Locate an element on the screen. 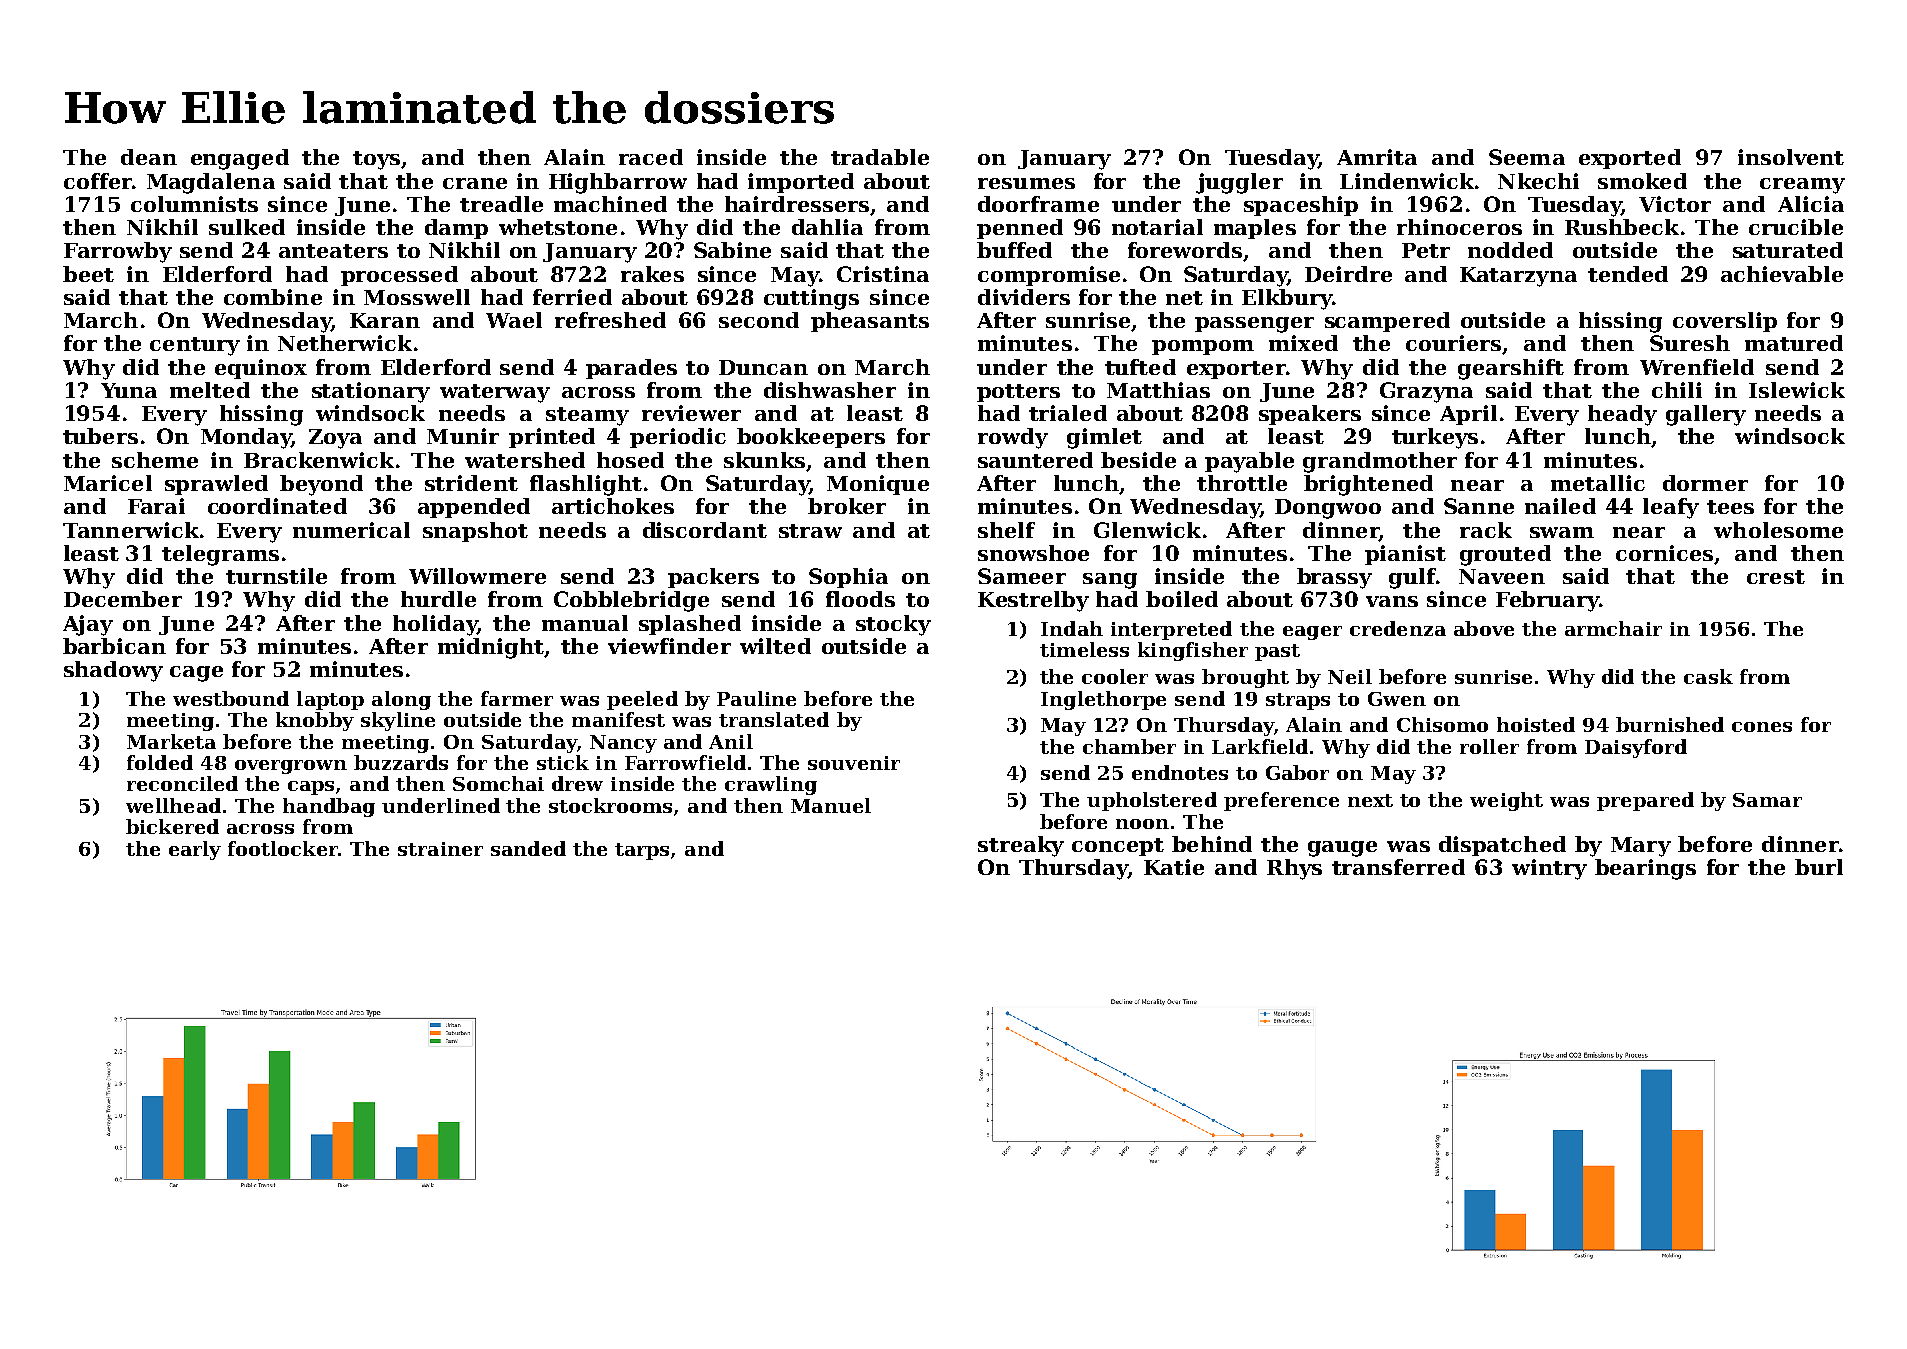  sanded is located at coordinates (528, 848).
